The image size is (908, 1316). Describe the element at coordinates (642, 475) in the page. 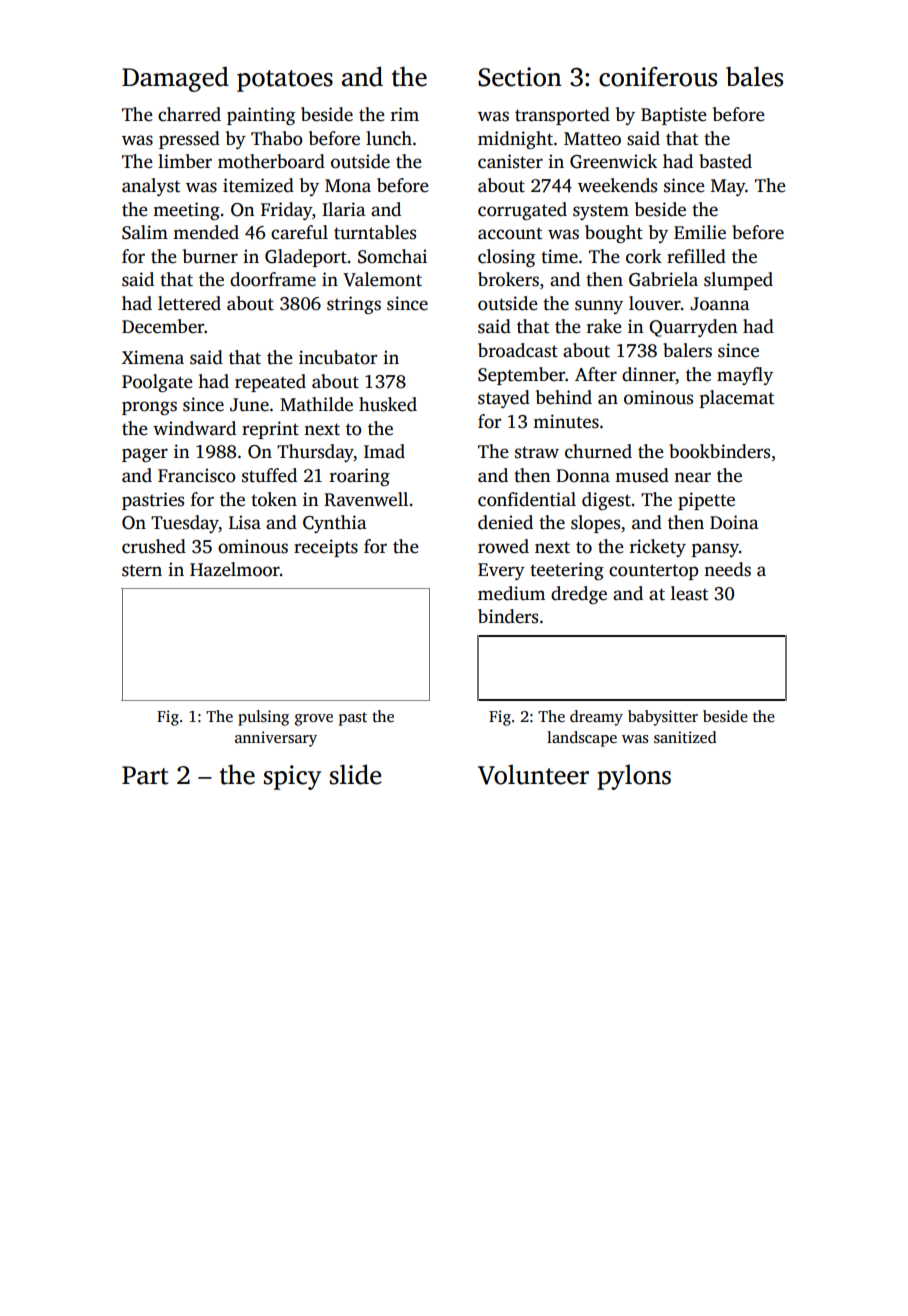

I see `mused` at that location.
